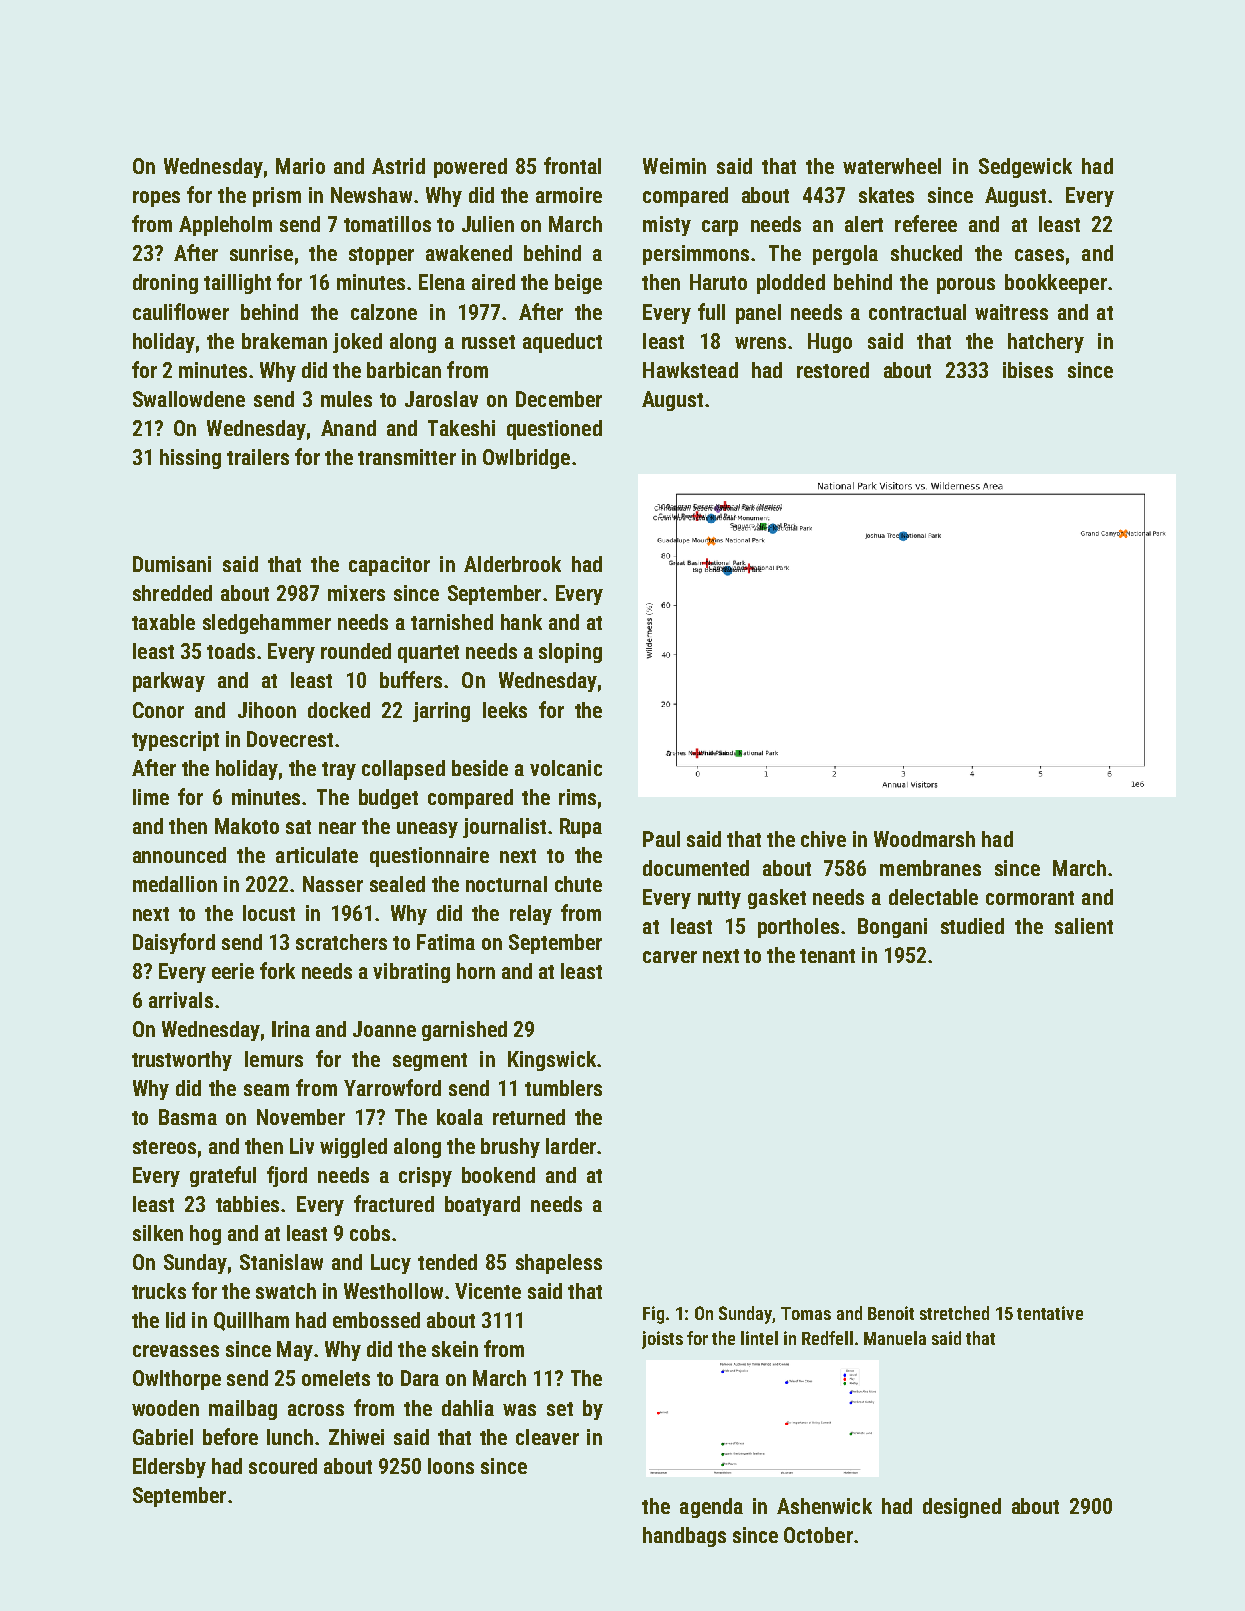 The height and width of the screenshot is (1611, 1245). What do you see at coordinates (566, 768) in the screenshot?
I see `volcanic` at bounding box center [566, 768].
